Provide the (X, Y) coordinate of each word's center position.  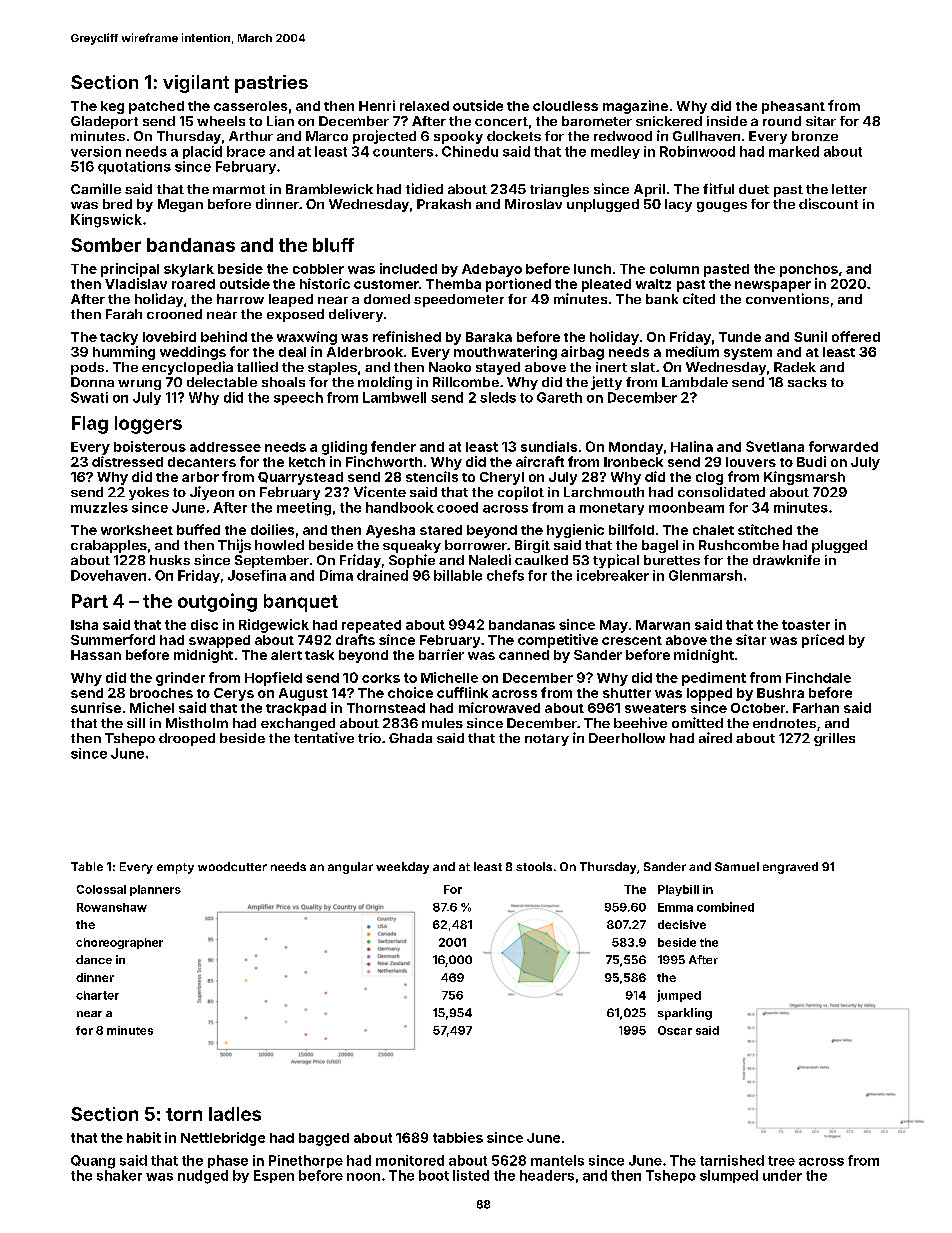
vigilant (196, 84)
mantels (557, 1160)
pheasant (793, 107)
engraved (790, 868)
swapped (219, 641)
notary (547, 740)
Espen (274, 1176)
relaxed (424, 106)
